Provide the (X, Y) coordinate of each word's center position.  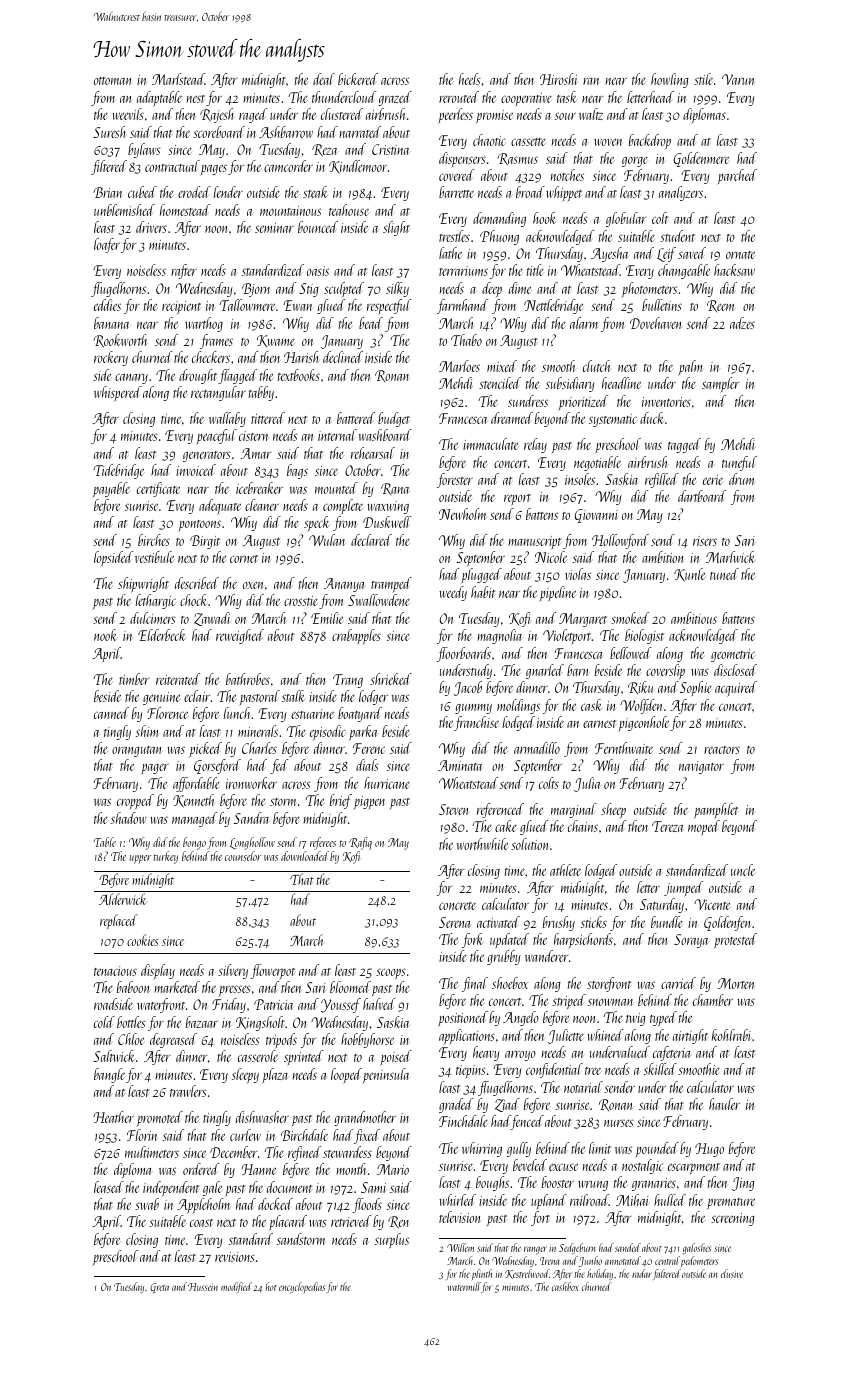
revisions (235, 1257)
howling (670, 80)
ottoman (112, 81)
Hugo (709, 1150)
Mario (393, 1169)
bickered (358, 79)
